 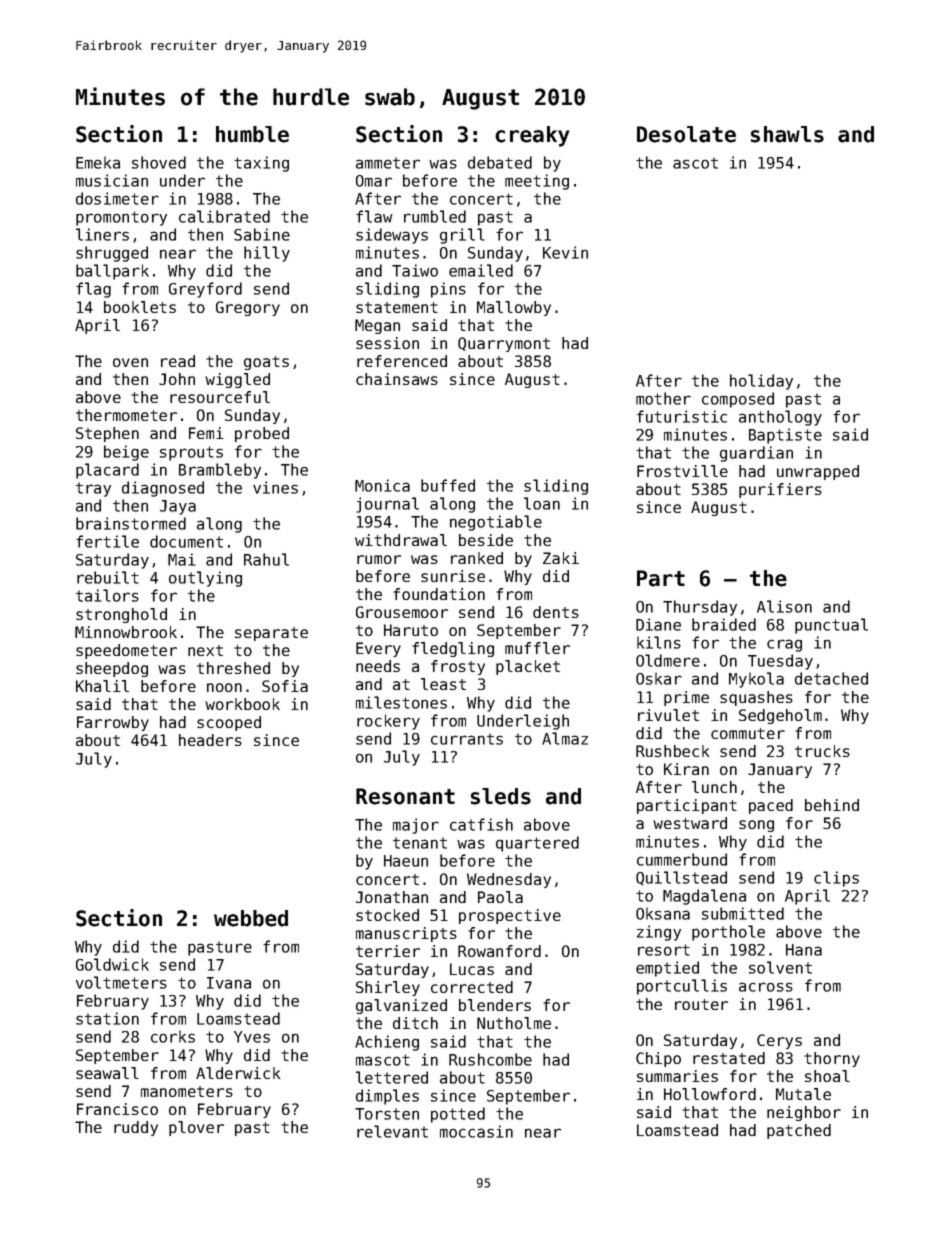 I want to click on beige, so click(x=126, y=453).
